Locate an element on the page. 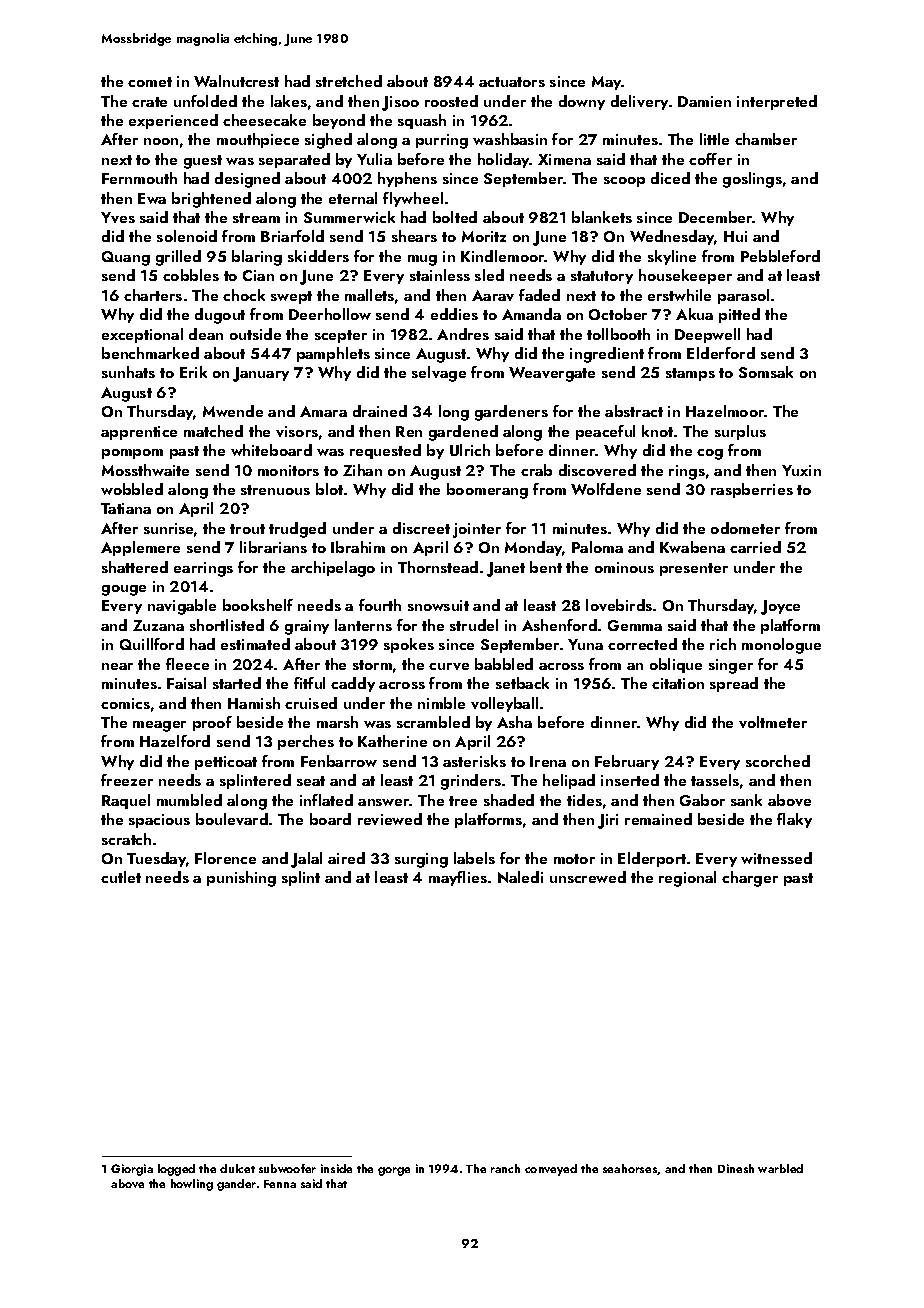  Walnutcrest is located at coordinates (236, 81).
